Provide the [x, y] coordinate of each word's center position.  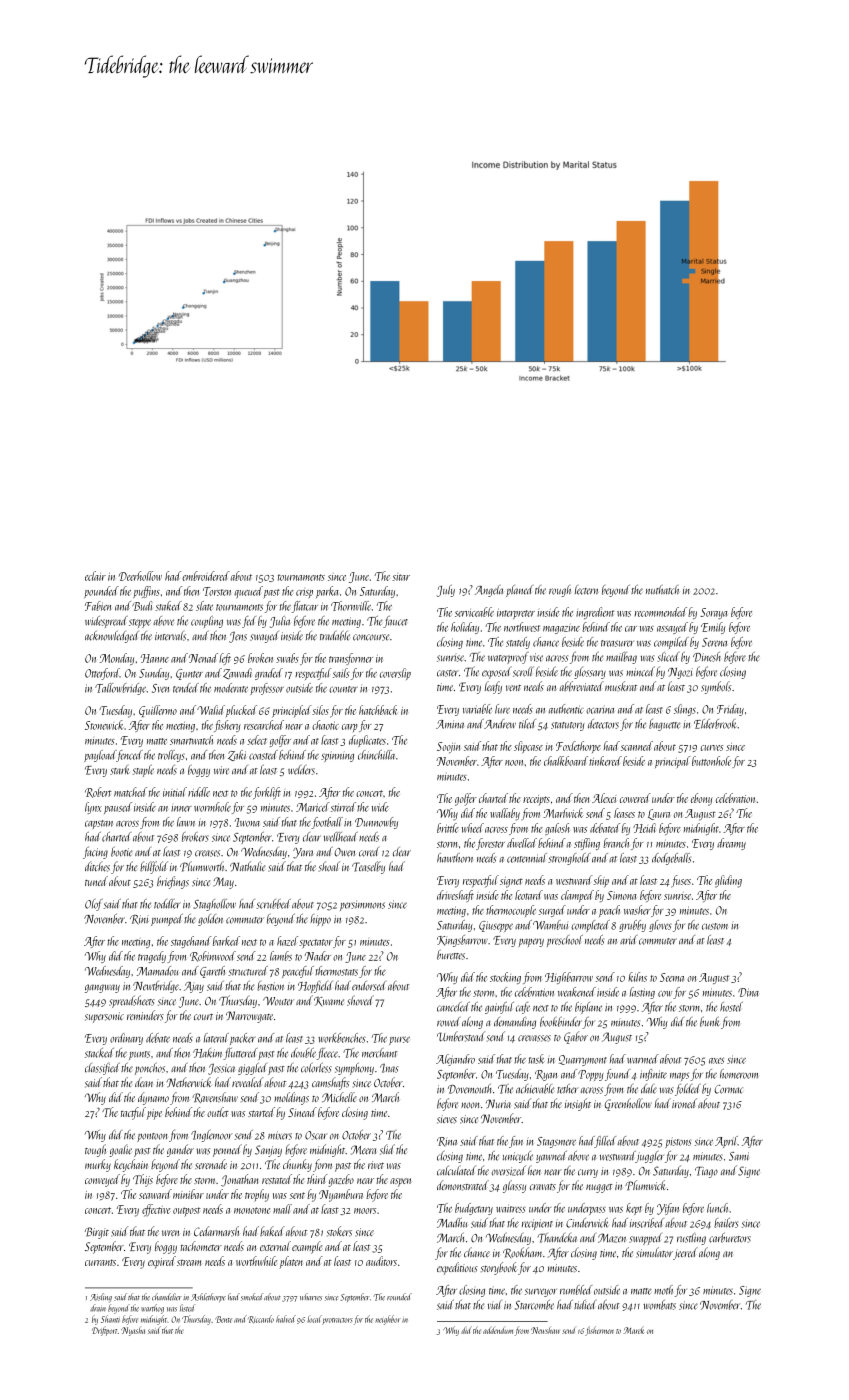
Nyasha [133, 1331]
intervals [170, 636]
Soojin [448, 747]
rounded [399, 1297]
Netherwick [189, 1082]
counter [343, 689]
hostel [731, 1007]
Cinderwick [587, 1223]
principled [291, 711]
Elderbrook [716, 724]
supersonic [104, 1017]
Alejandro [455, 1060]
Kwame [329, 1001]
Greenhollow [628, 1104]
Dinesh [707, 657]
